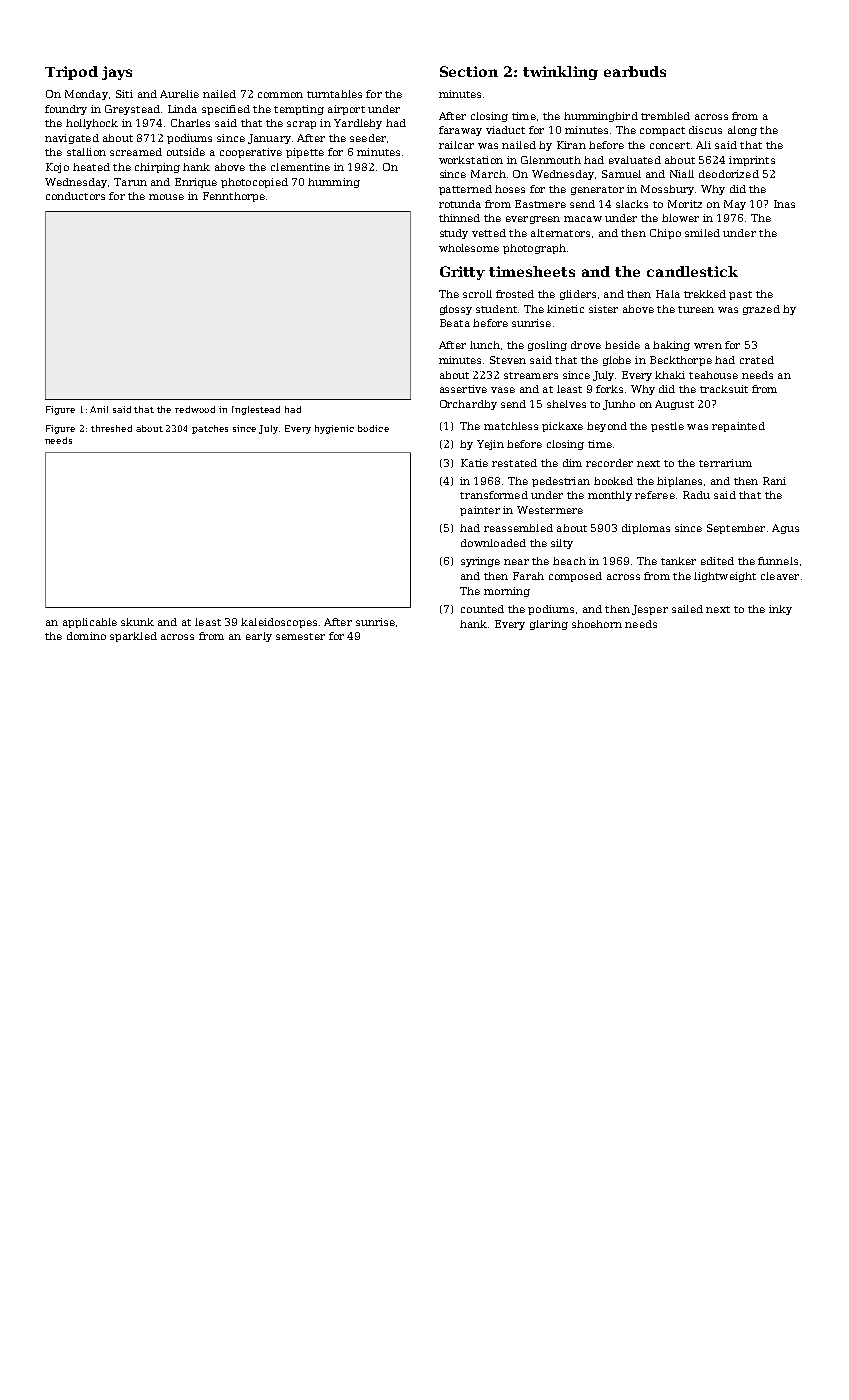 The width and height of the document is (849, 1400). What do you see at coordinates (635, 71) in the document?
I see `earbuds` at bounding box center [635, 71].
